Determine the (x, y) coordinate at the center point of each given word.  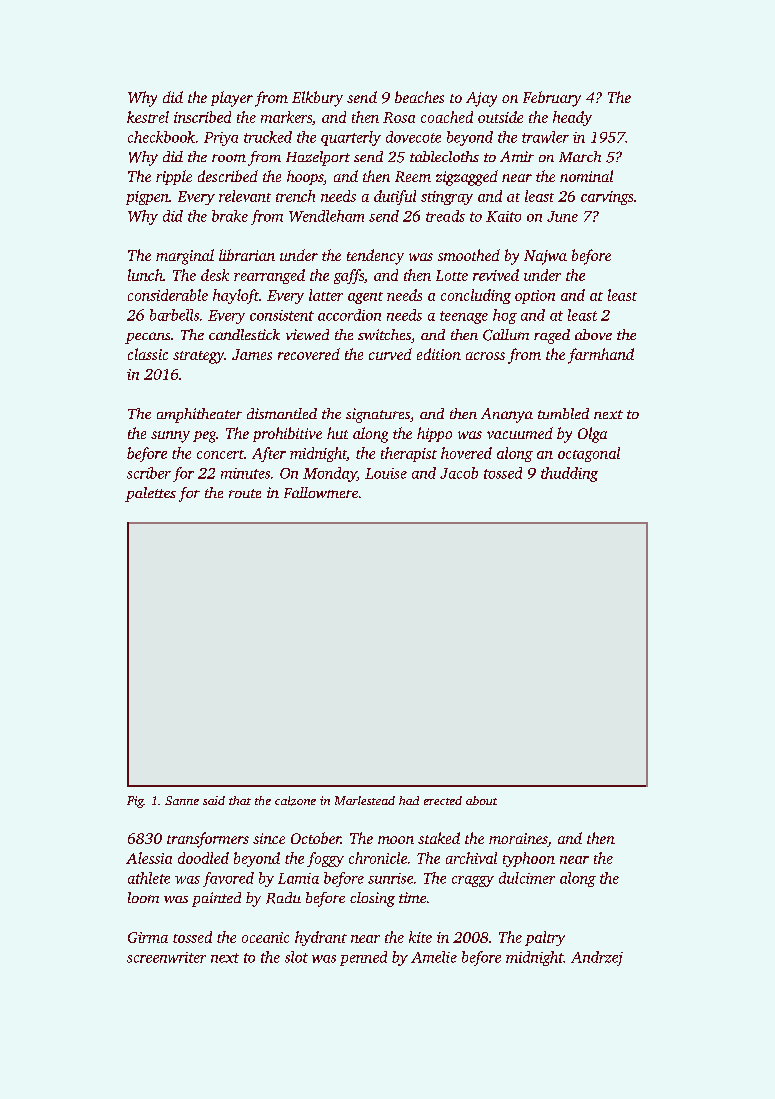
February (552, 99)
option (535, 297)
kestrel (148, 117)
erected (443, 800)
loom (143, 897)
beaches (419, 97)
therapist (409, 454)
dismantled (282, 413)
